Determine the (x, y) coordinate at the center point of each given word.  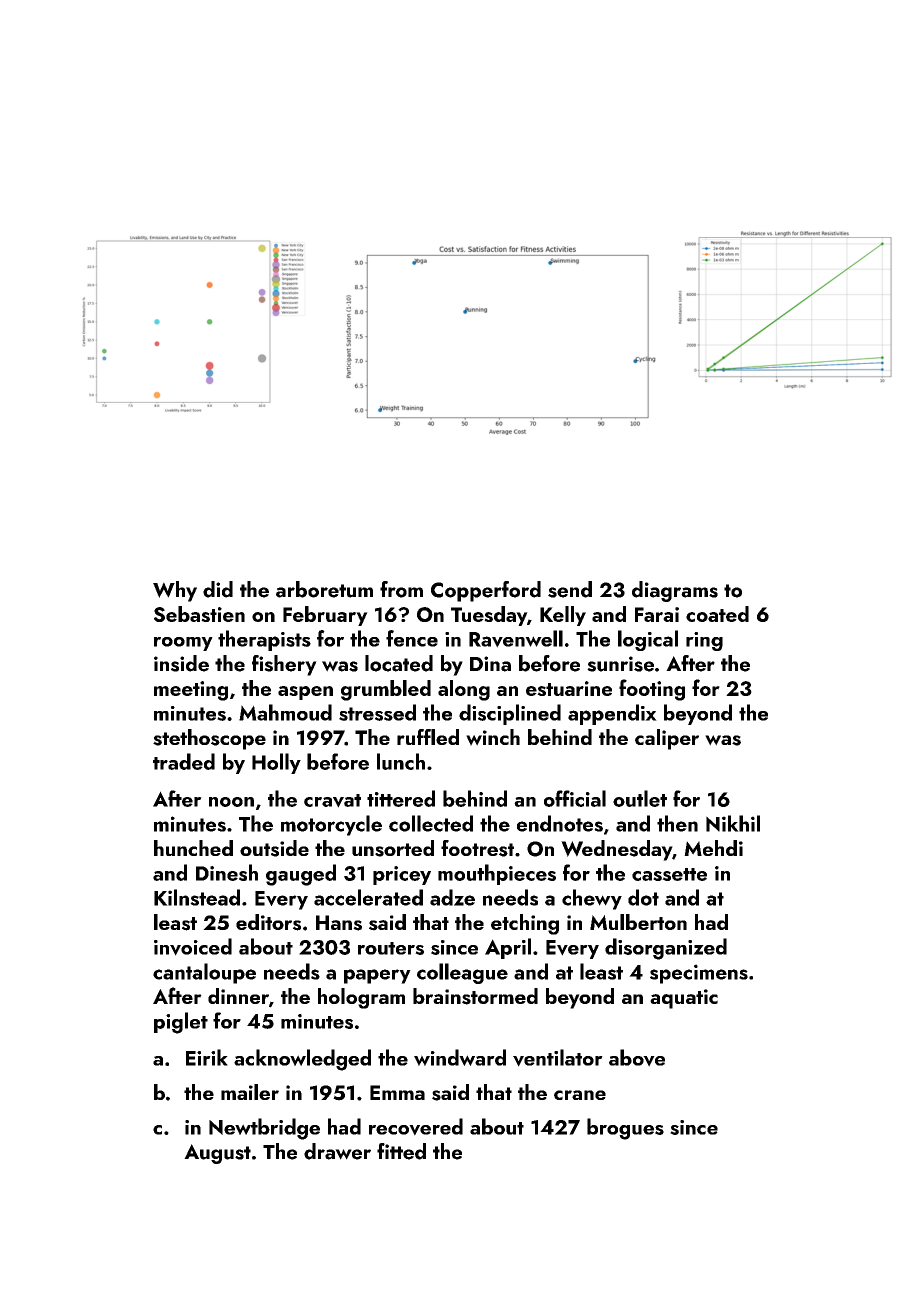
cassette (669, 874)
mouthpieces (497, 874)
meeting (191, 691)
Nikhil (733, 823)
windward (460, 1057)
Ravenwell (516, 639)
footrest (477, 848)
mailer (250, 1092)
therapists (264, 640)
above (637, 1058)
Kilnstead (197, 897)
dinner (238, 996)
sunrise (620, 664)
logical (648, 640)
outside (274, 848)
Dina (490, 664)
